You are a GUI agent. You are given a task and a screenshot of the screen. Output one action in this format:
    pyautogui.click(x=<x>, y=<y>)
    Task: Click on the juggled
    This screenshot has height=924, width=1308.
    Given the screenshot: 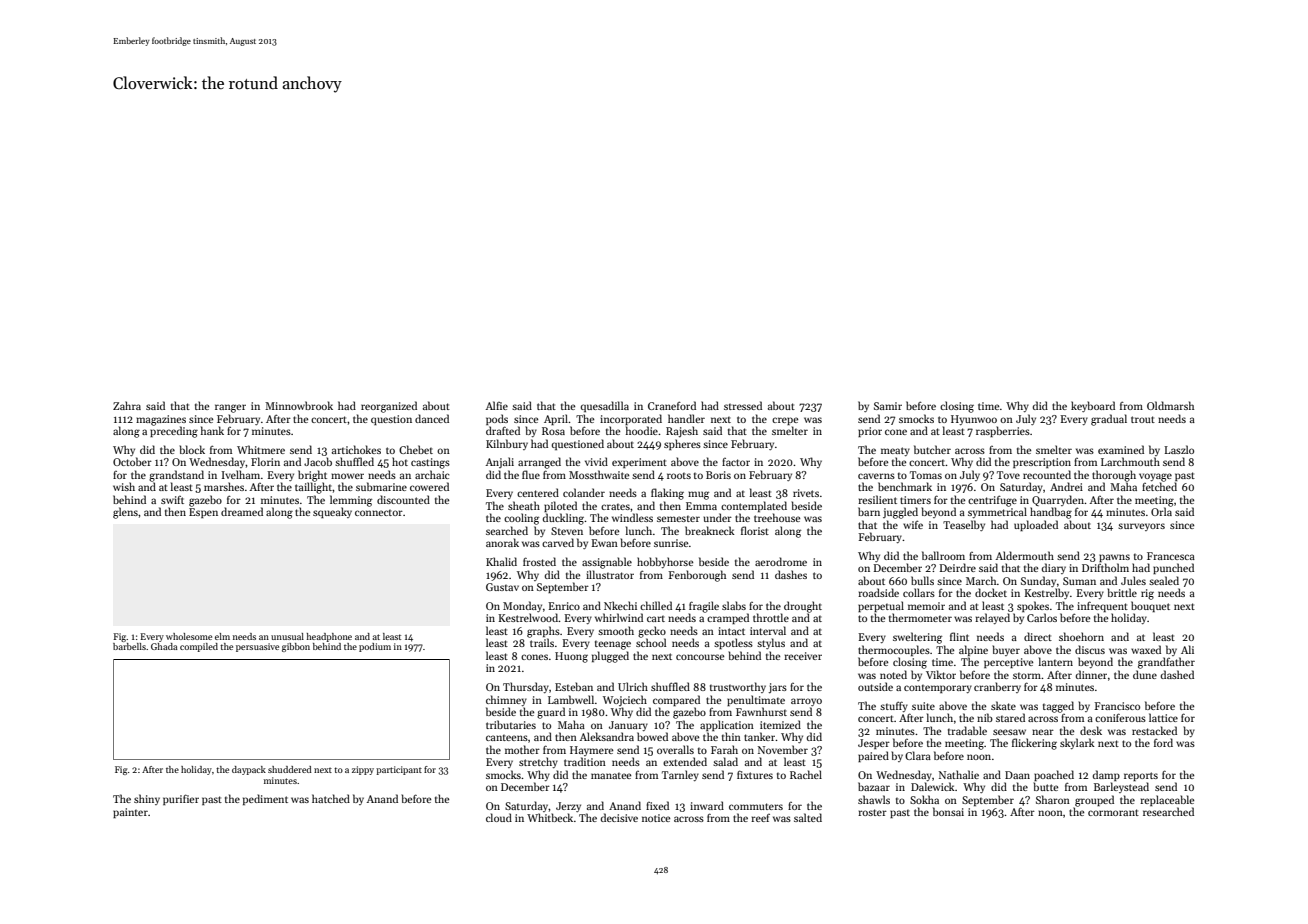 What is the action you would take?
    pyautogui.click(x=900, y=513)
